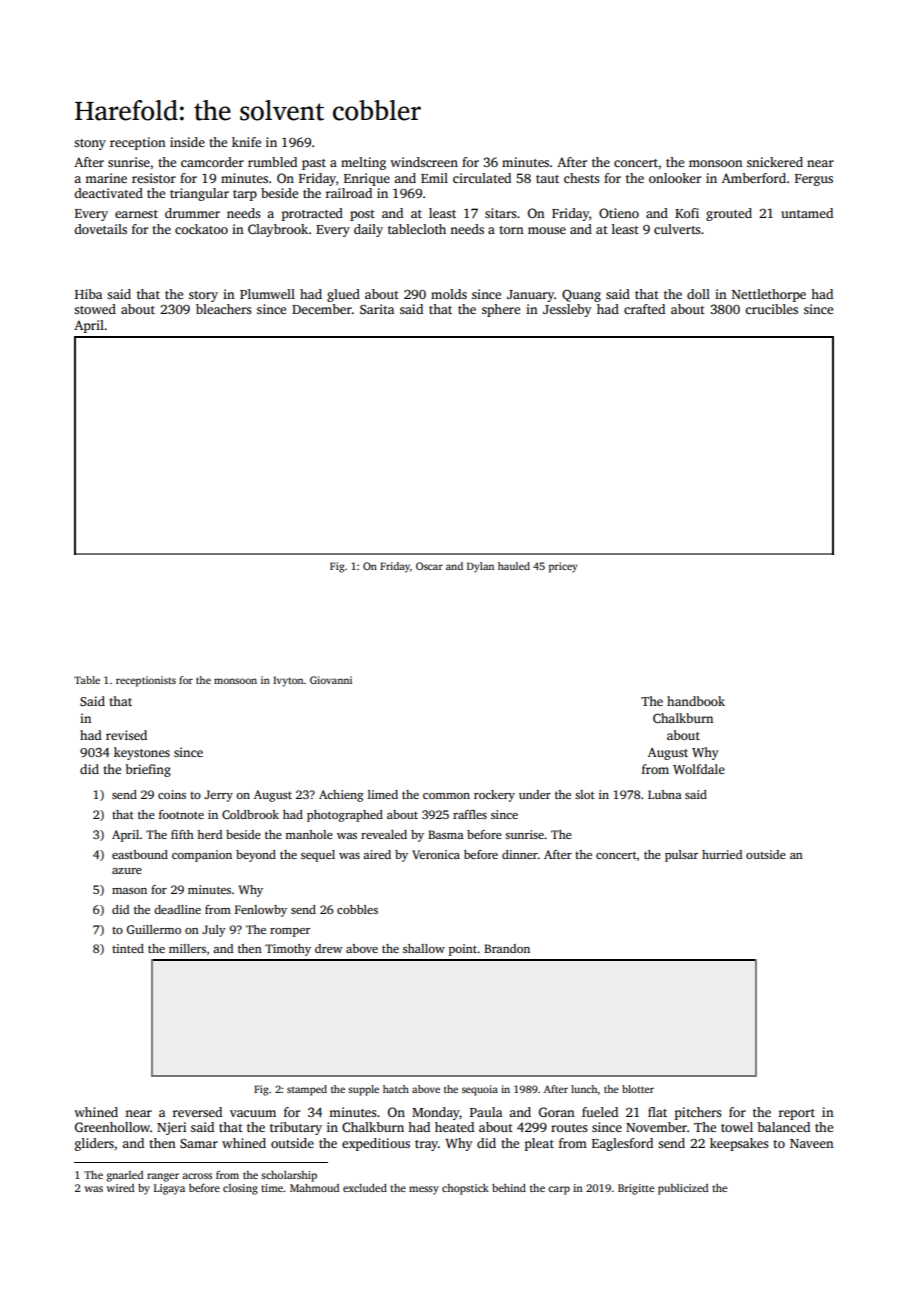 The width and height of the screenshot is (908, 1316). Describe the element at coordinates (224, 309) in the screenshot. I see `bleachers` at that location.
